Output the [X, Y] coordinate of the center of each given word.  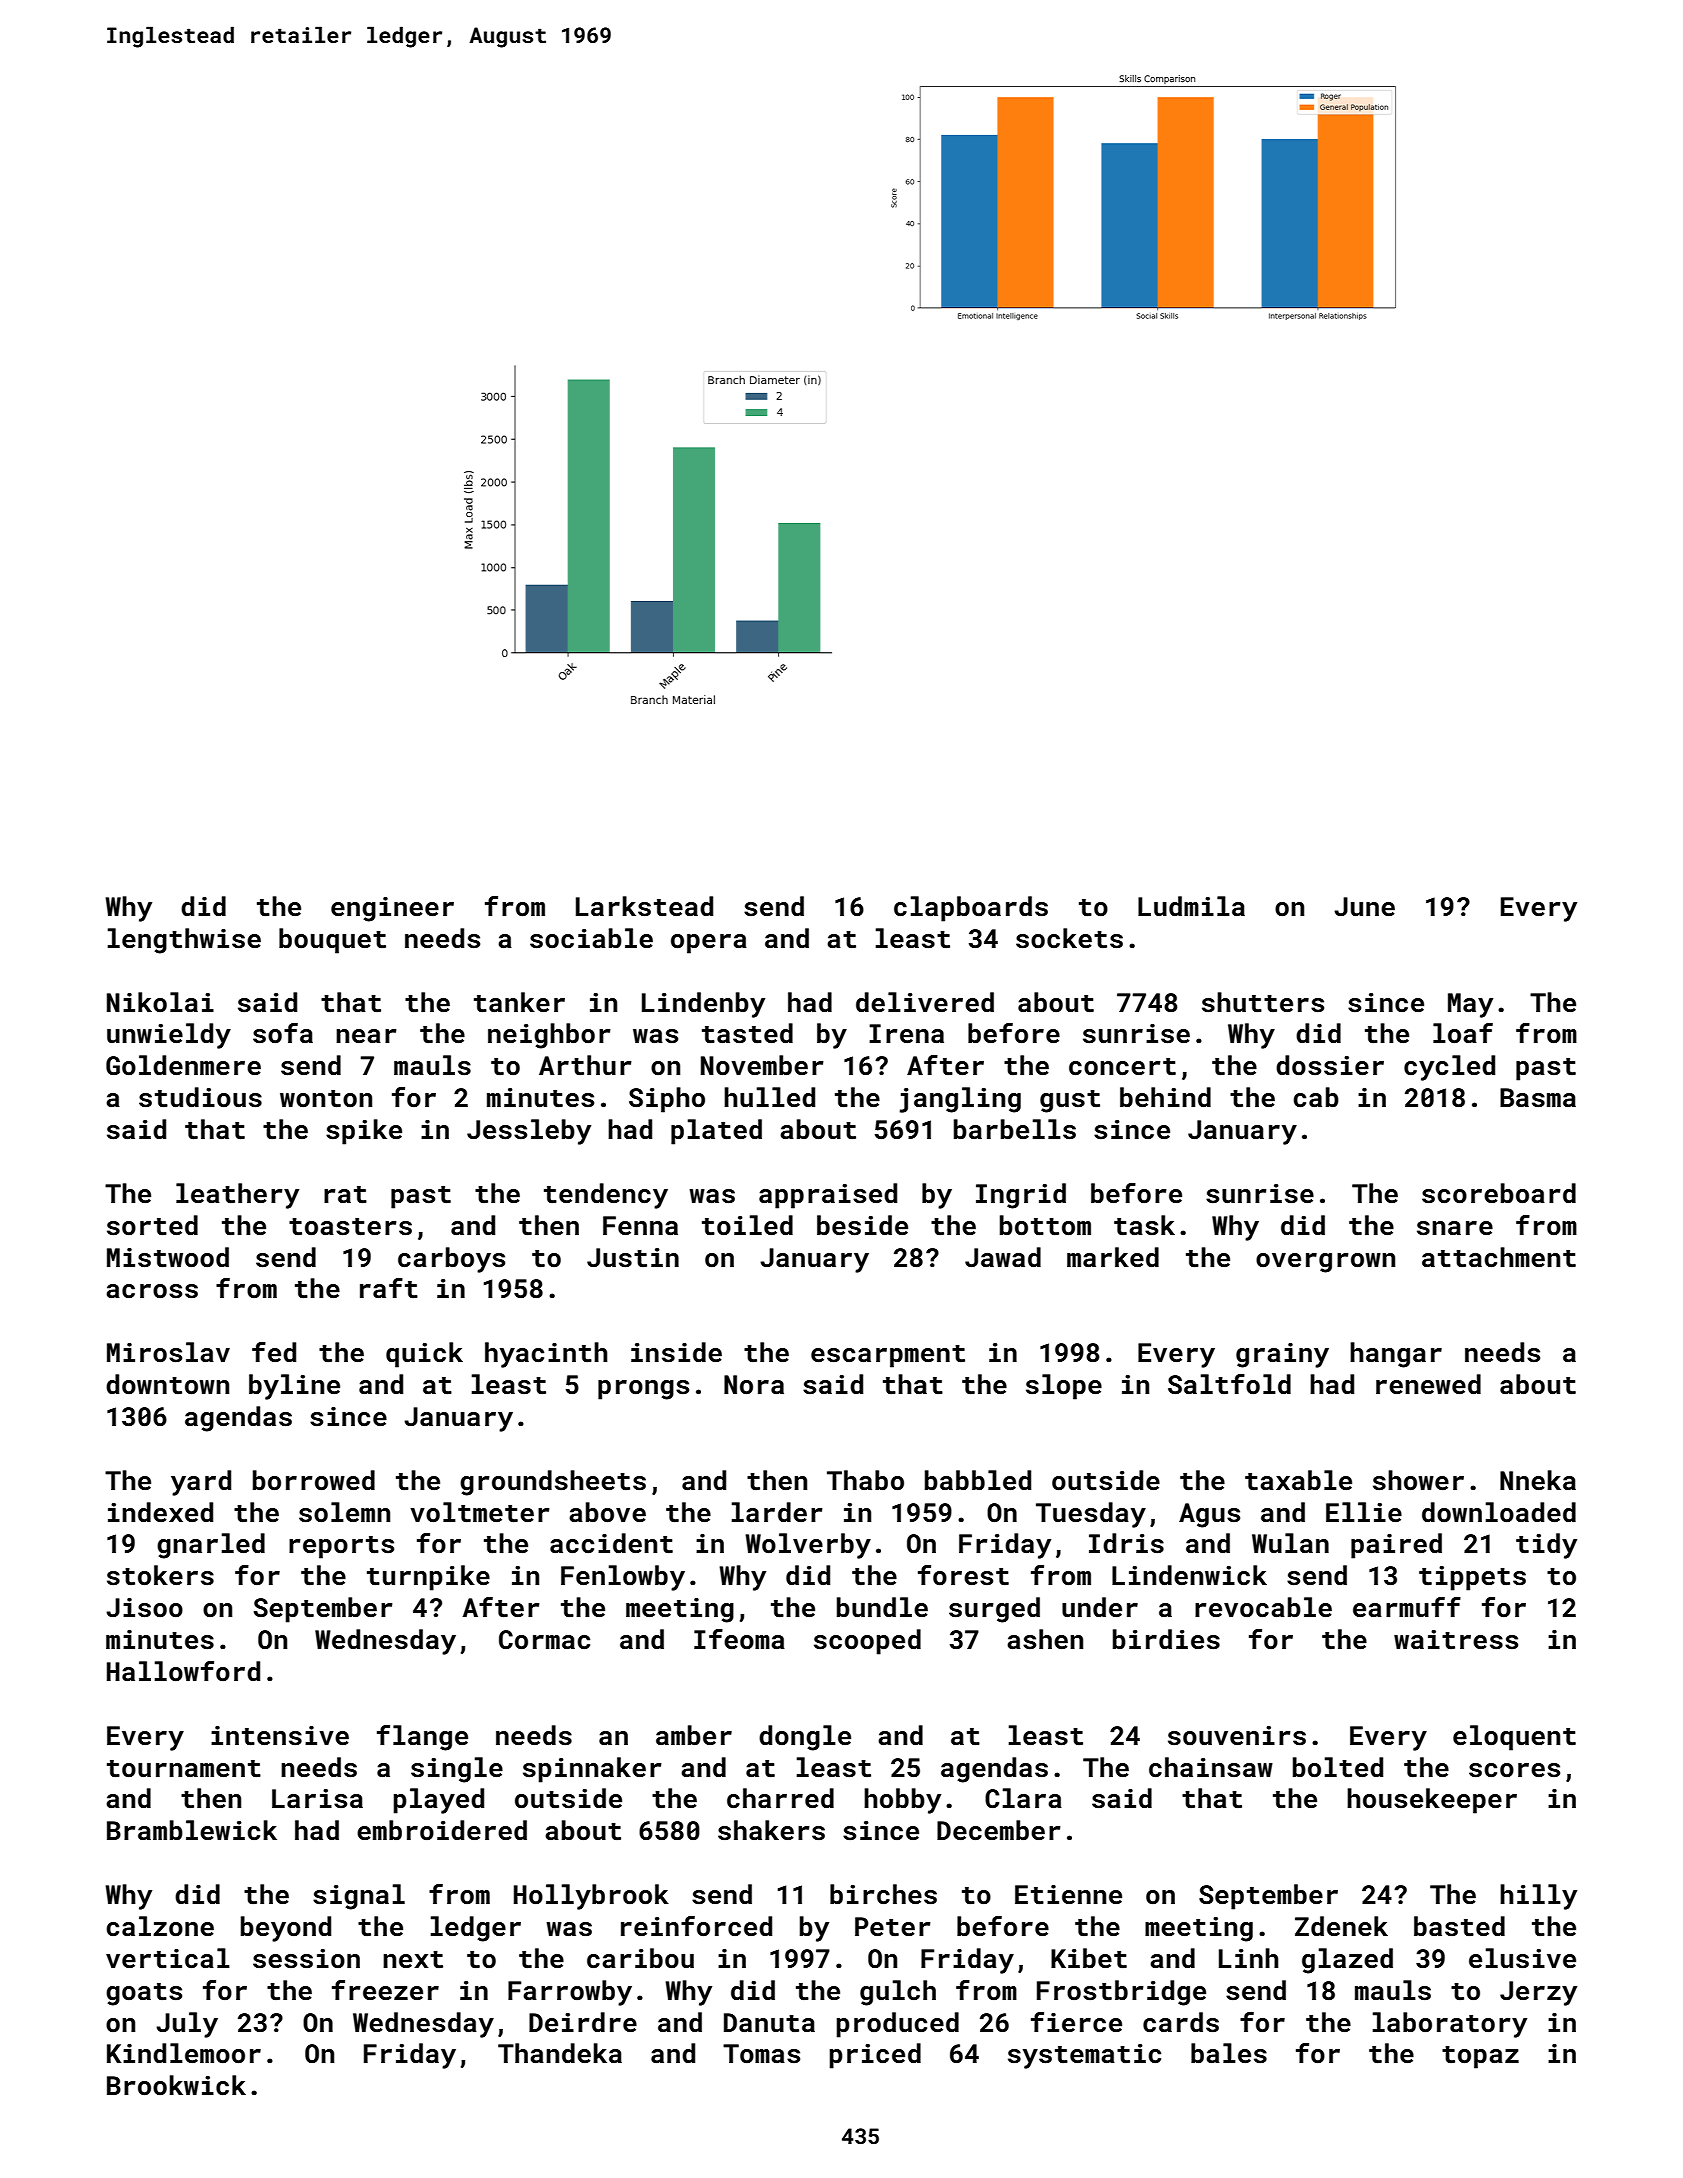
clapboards [971, 909]
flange [422, 1738]
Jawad [1003, 1257]
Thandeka [560, 2053]
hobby [902, 1801]
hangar [1396, 1355]
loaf [1463, 1033]
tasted [747, 1033]
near [366, 1036]
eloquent [1514, 1738]
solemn [344, 1512]
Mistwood [168, 1257]
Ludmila [1191, 906]
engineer [392, 909]
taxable [1298, 1480]
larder [777, 1512]
